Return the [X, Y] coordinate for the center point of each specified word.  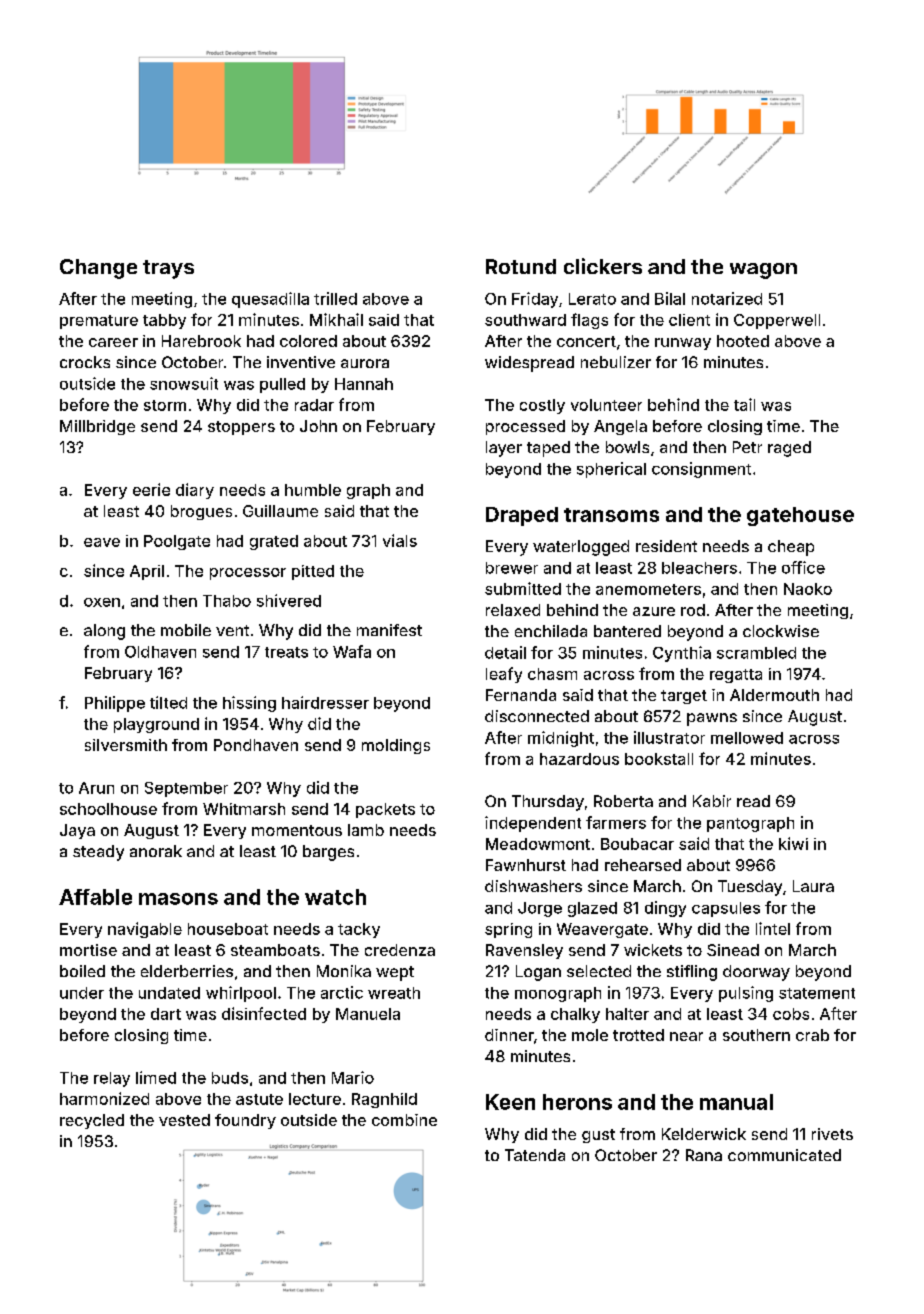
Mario [353, 1077]
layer [504, 449]
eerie [151, 489]
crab [812, 1035]
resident [666, 546]
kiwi [793, 843]
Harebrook [201, 341]
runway [683, 344]
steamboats [275, 950]
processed [525, 427]
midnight [561, 739]
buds [230, 1078]
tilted [168, 702]
